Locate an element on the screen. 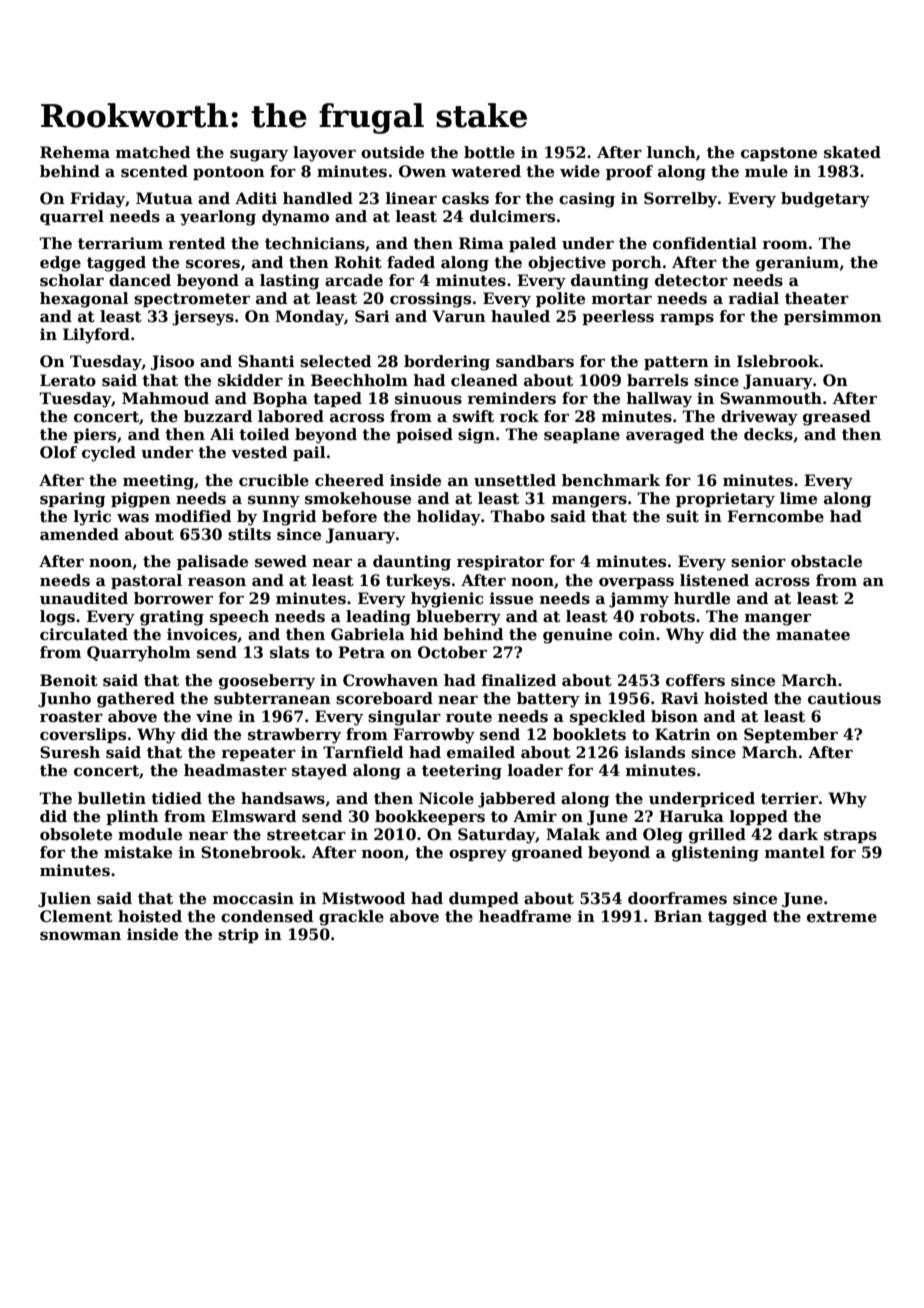 The width and height of the screenshot is (924, 1308). Brian is located at coordinates (678, 916).
